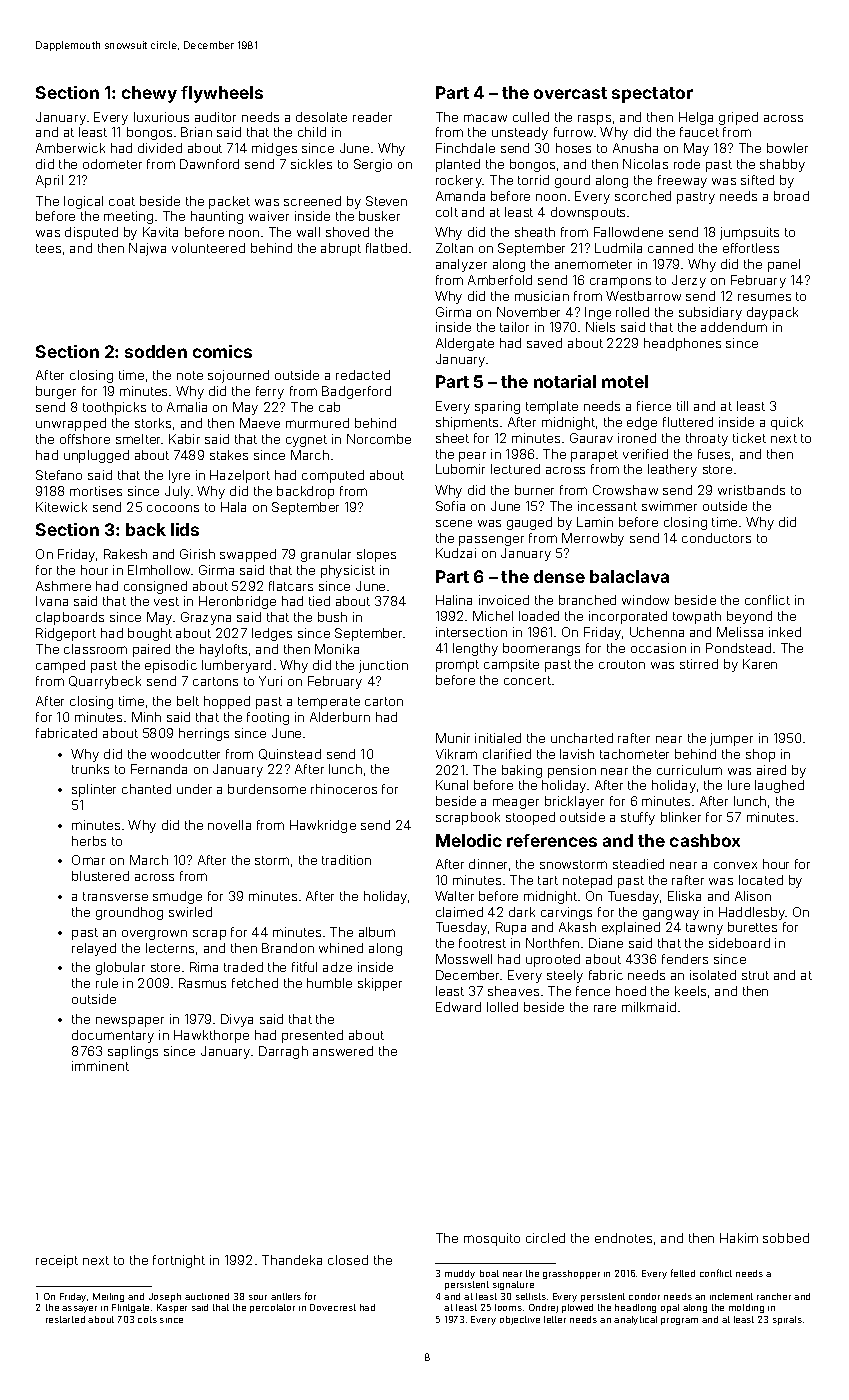 This screenshot has height=1400, width=849. I want to click on receipt, so click(57, 1261).
